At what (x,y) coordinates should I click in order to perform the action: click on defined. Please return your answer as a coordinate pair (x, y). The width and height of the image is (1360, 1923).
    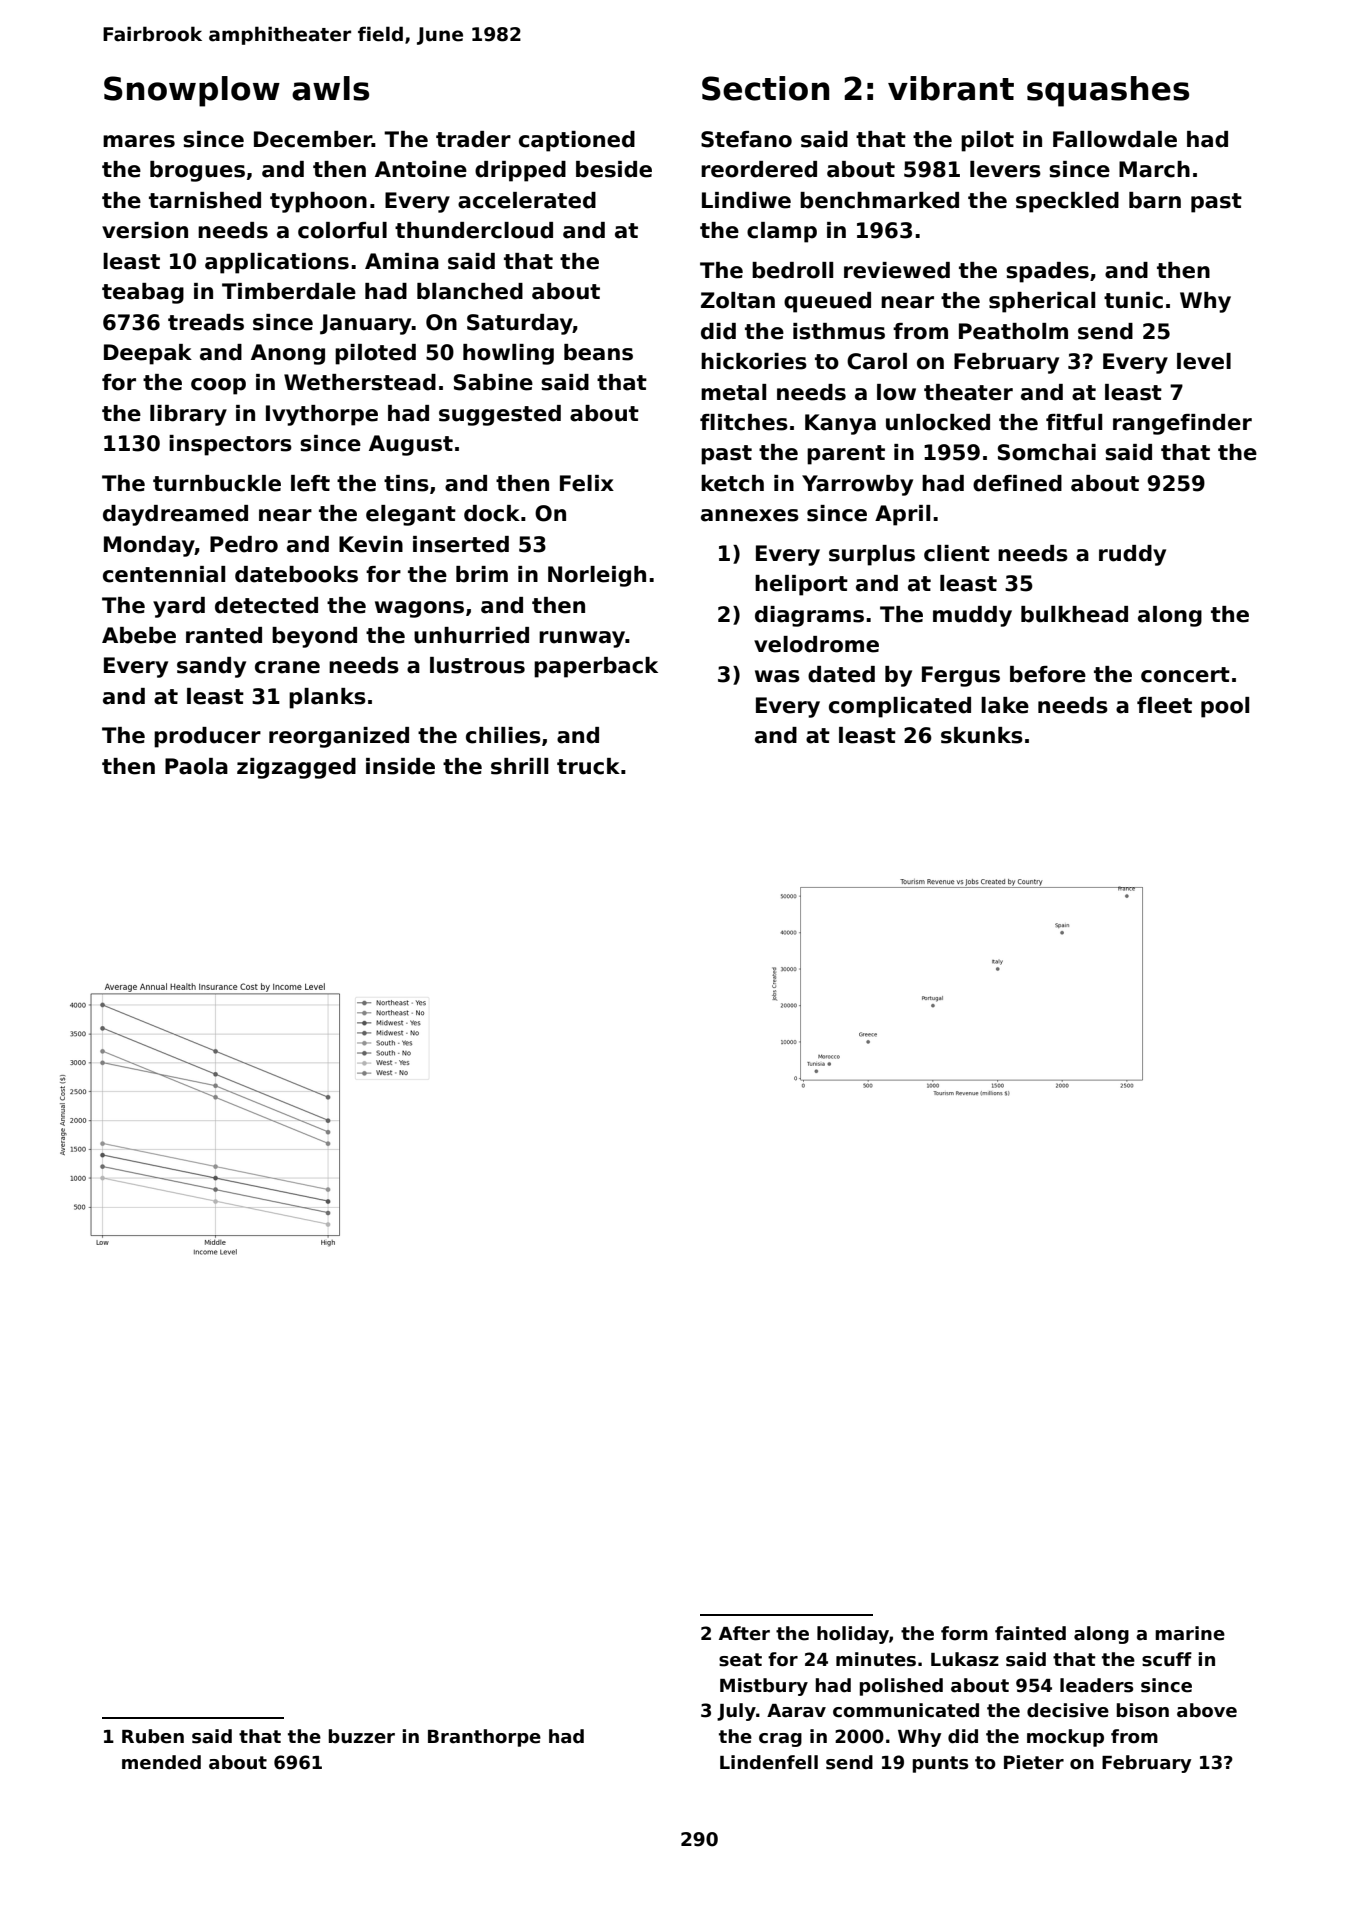
    Looking at the image, I should click on (1017, 483).
